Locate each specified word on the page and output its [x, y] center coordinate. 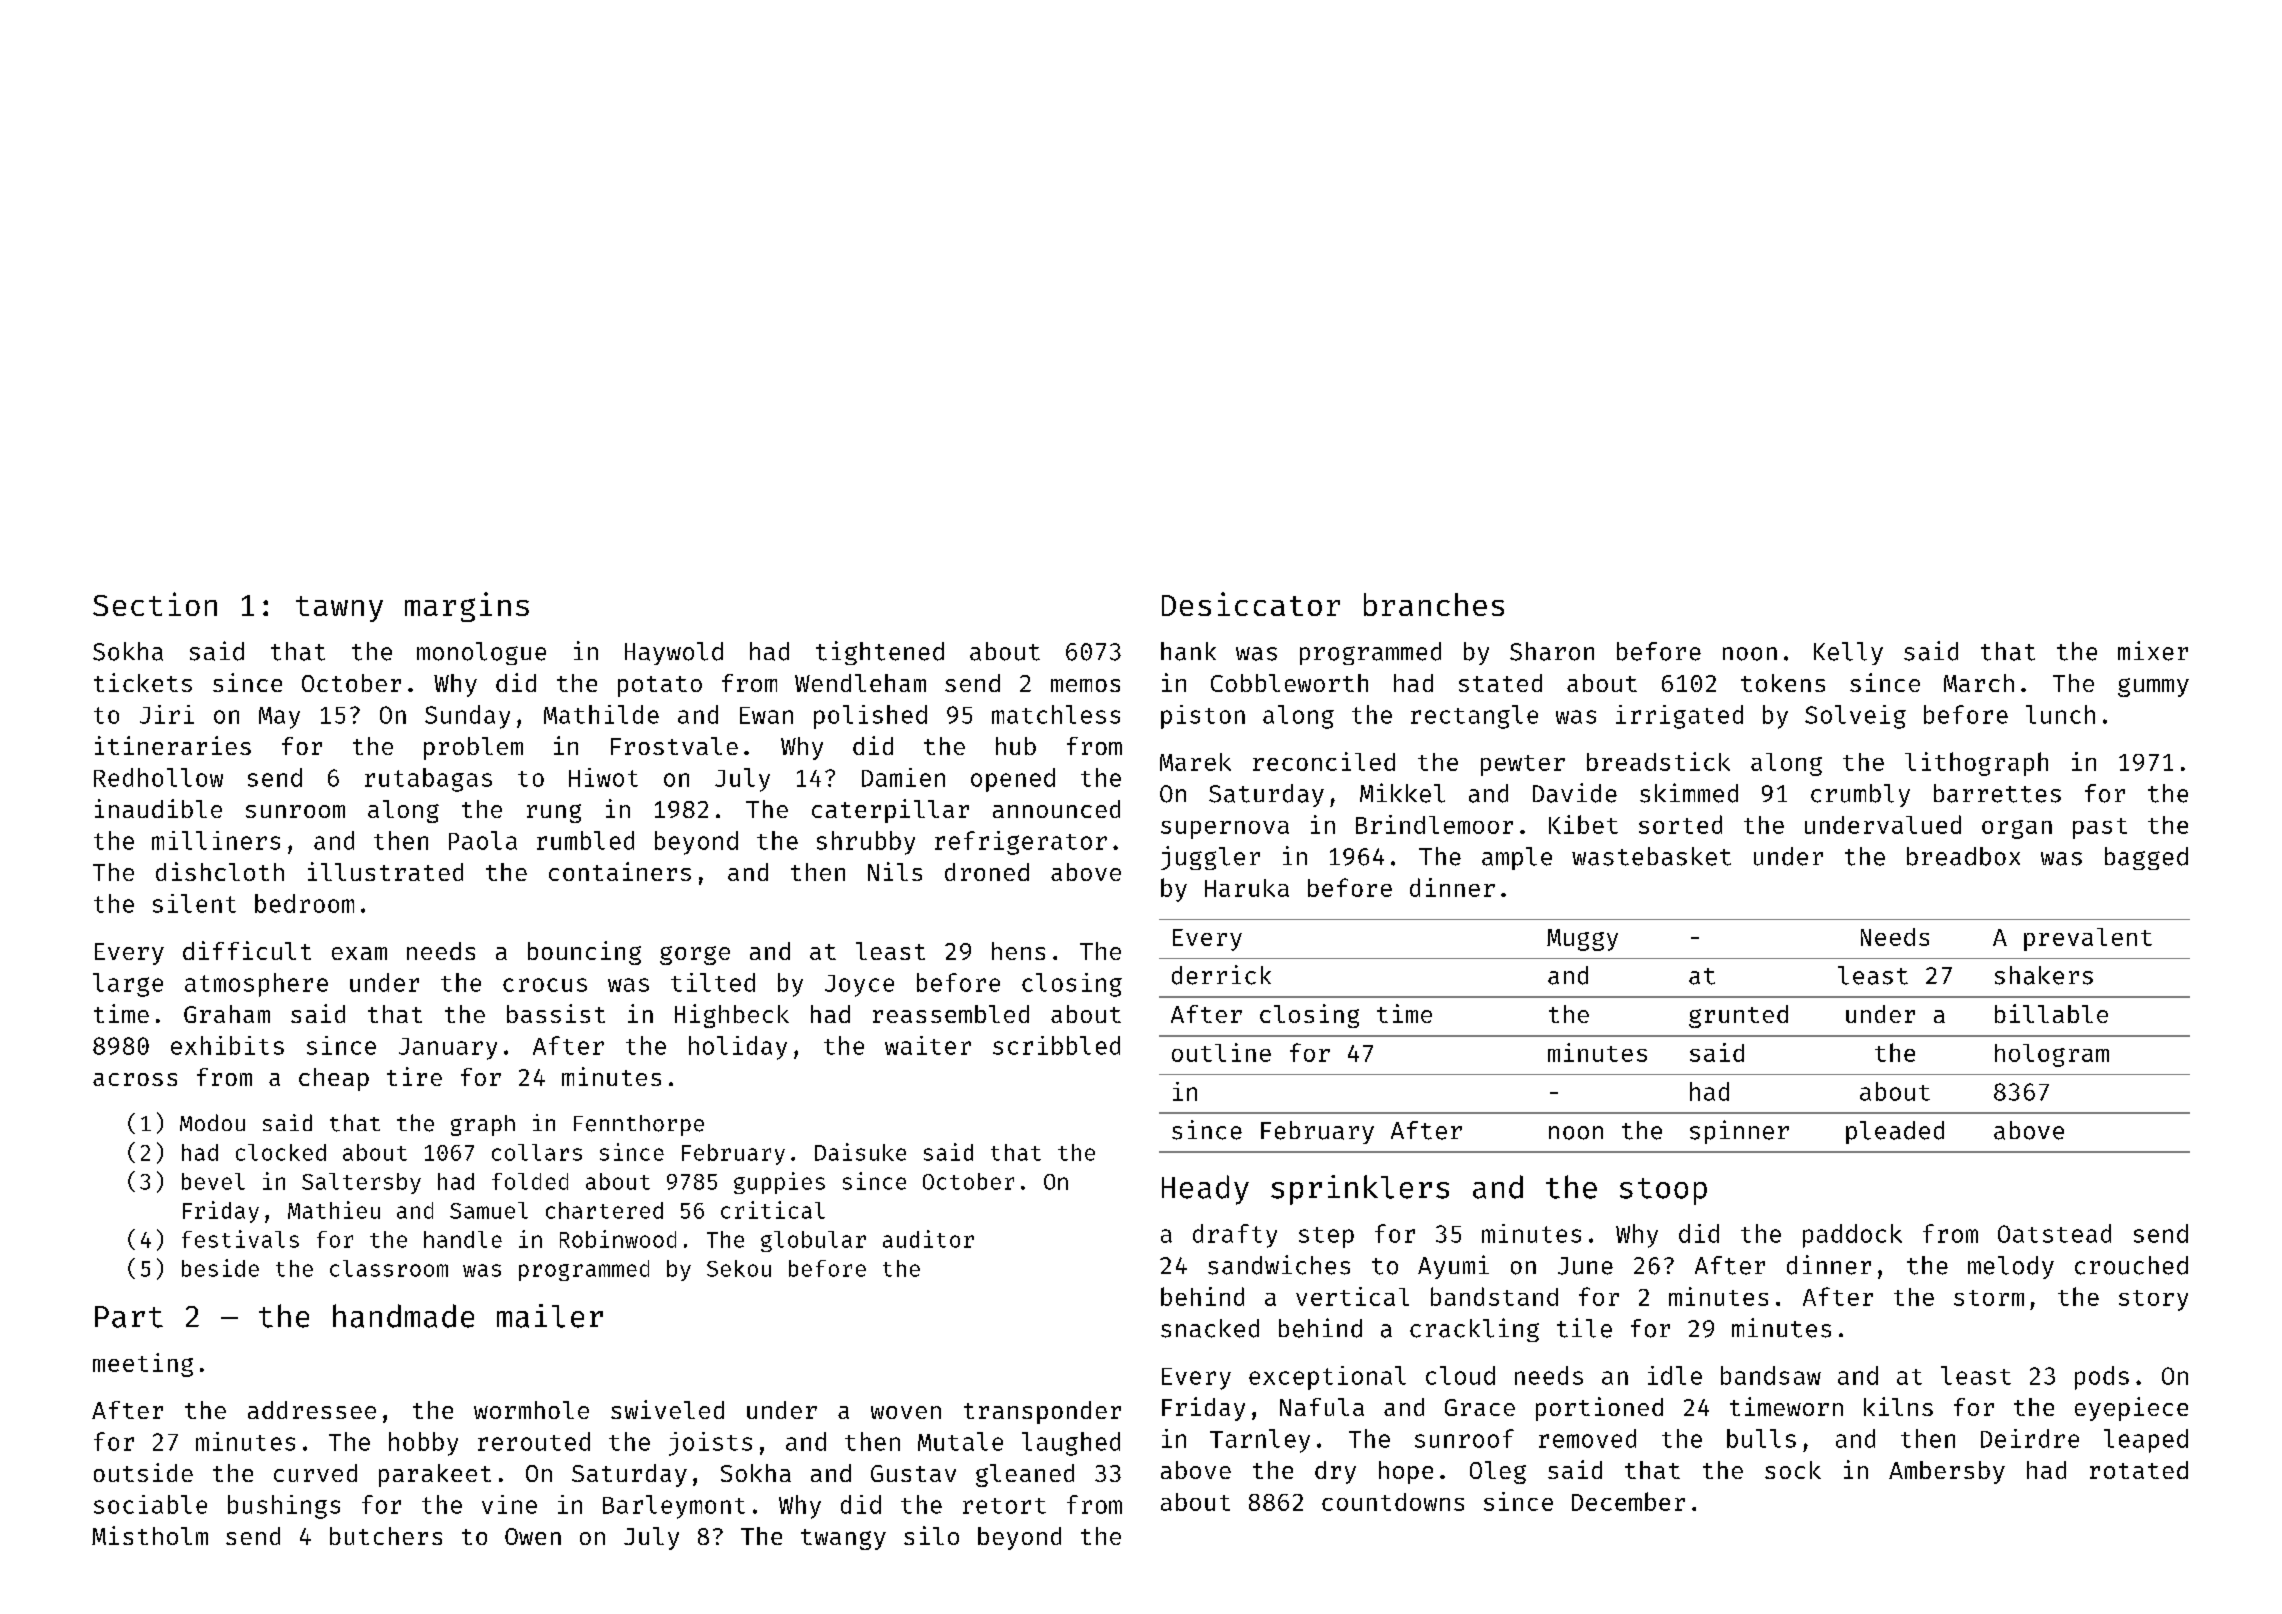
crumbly [1860, 795]
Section [155, 604]
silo [931, 1535]
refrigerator [1021, 843]
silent [194, 903]
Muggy [1582, 940]
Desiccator [1251, 604]
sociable [150, 1504]
